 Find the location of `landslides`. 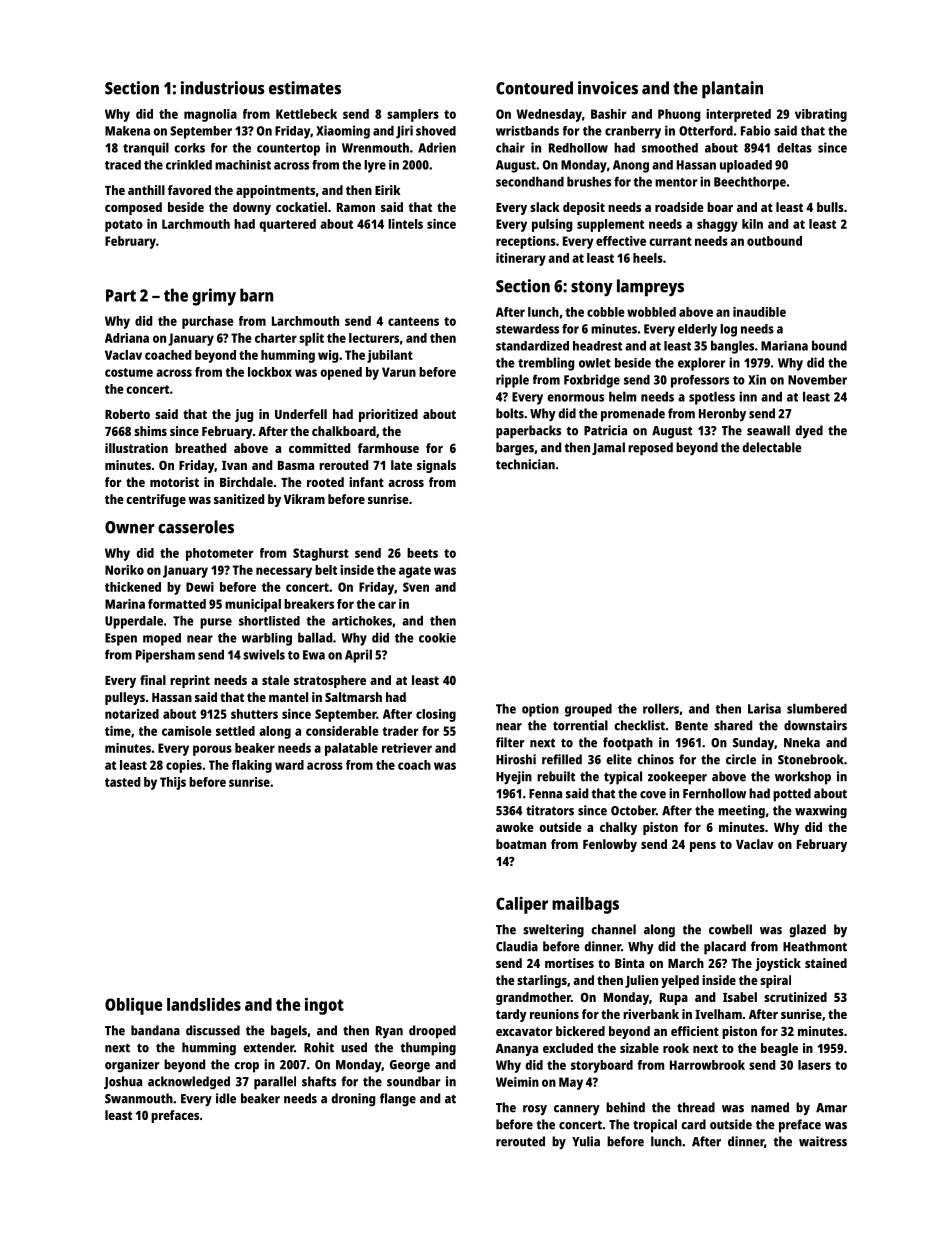

landslides is located at coordinates (204, 1004).
